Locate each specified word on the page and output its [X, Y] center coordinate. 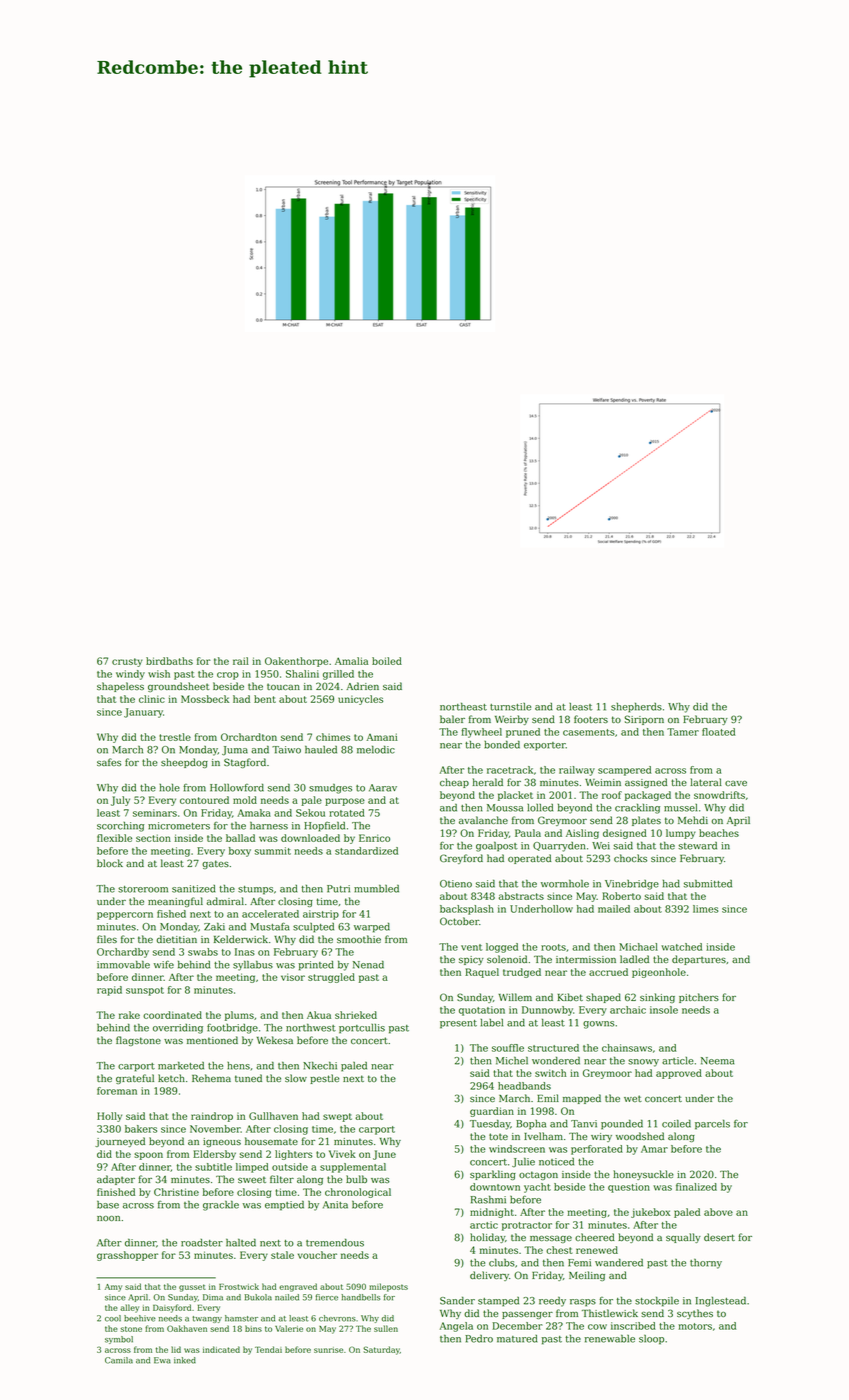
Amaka [254, 813]
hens [238, 1066]
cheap [454, 783]
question [629, 1188]
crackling [637, 809]
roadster [202, 1243]
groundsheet [179, 687]
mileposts [388, 1287]
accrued [608, 972]
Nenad [368, 964]
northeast [463, 706]
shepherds [636, 708]
